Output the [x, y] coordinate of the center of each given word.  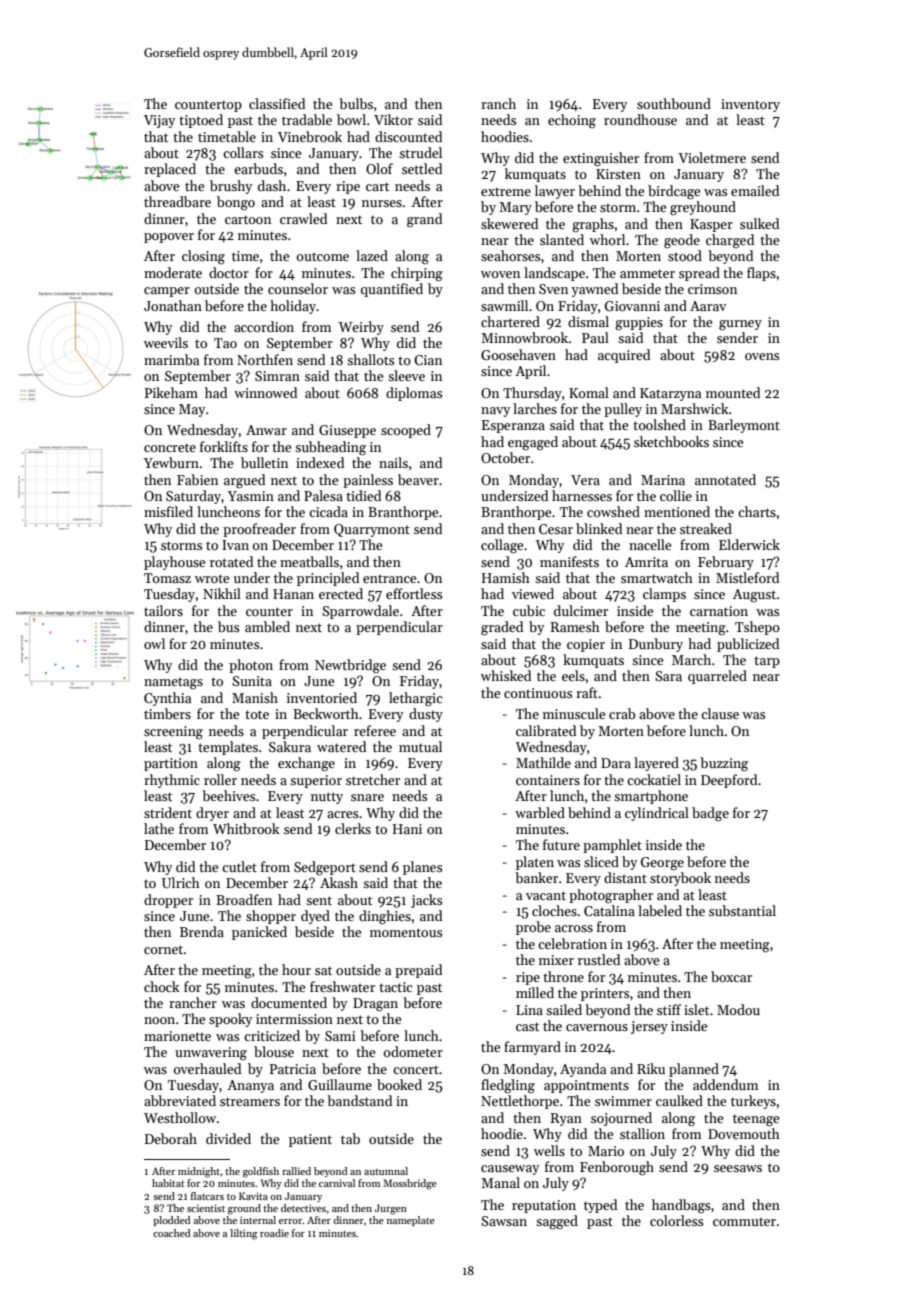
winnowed [265, 392]
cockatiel [654, 779]
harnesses [582, 495]
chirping [417, 274]
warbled [540, 812]
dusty [426, 715]
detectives [303, 1208]
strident [168, 812]
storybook [680, 879]
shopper [271, 917]
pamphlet [612, 846]
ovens [762, 356]
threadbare [177, 201]
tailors [163, 610]
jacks [426, 901]
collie [676, 495]
